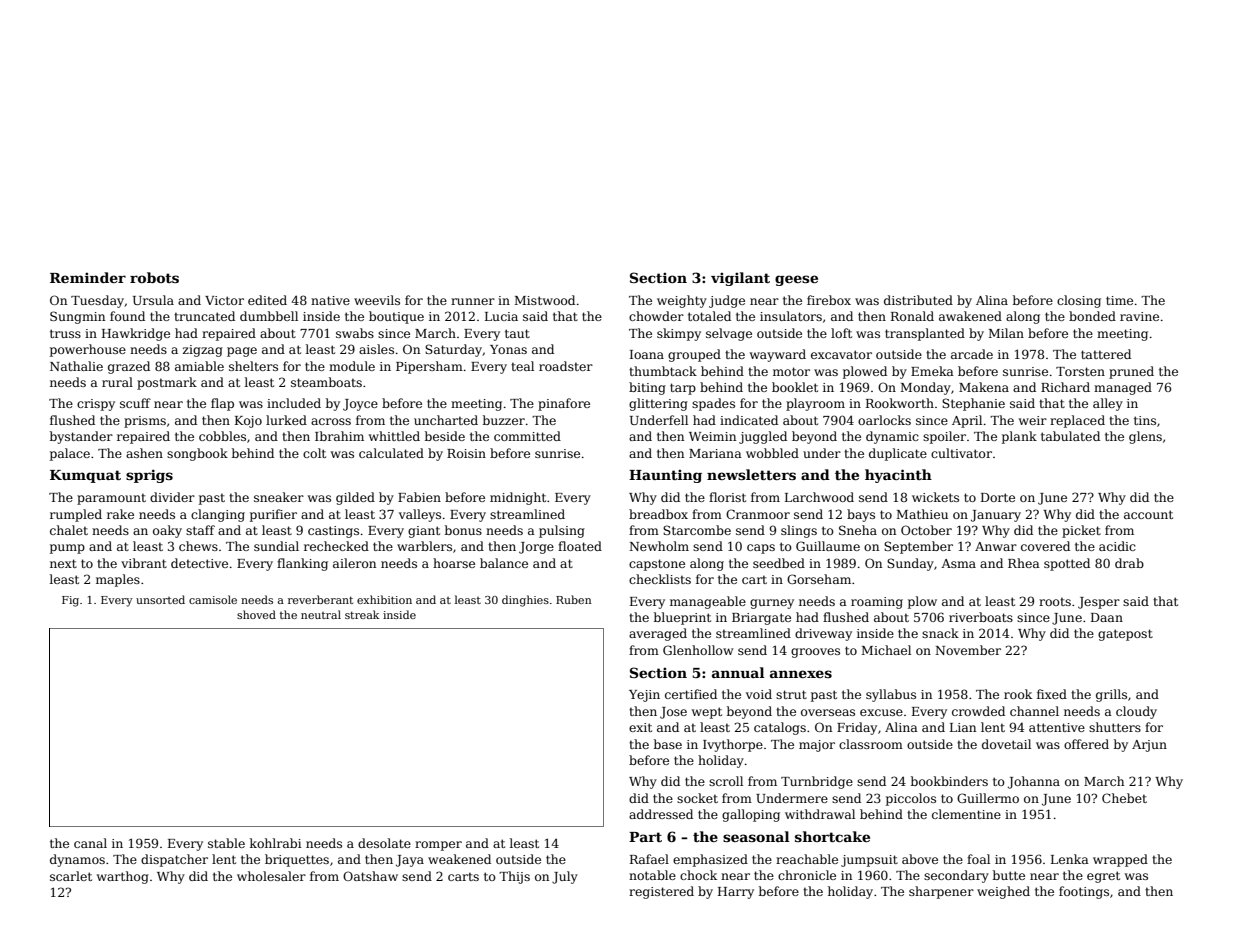  Describe the element at coordinates (918, 300) in the page. I see `distributed` at that location.
